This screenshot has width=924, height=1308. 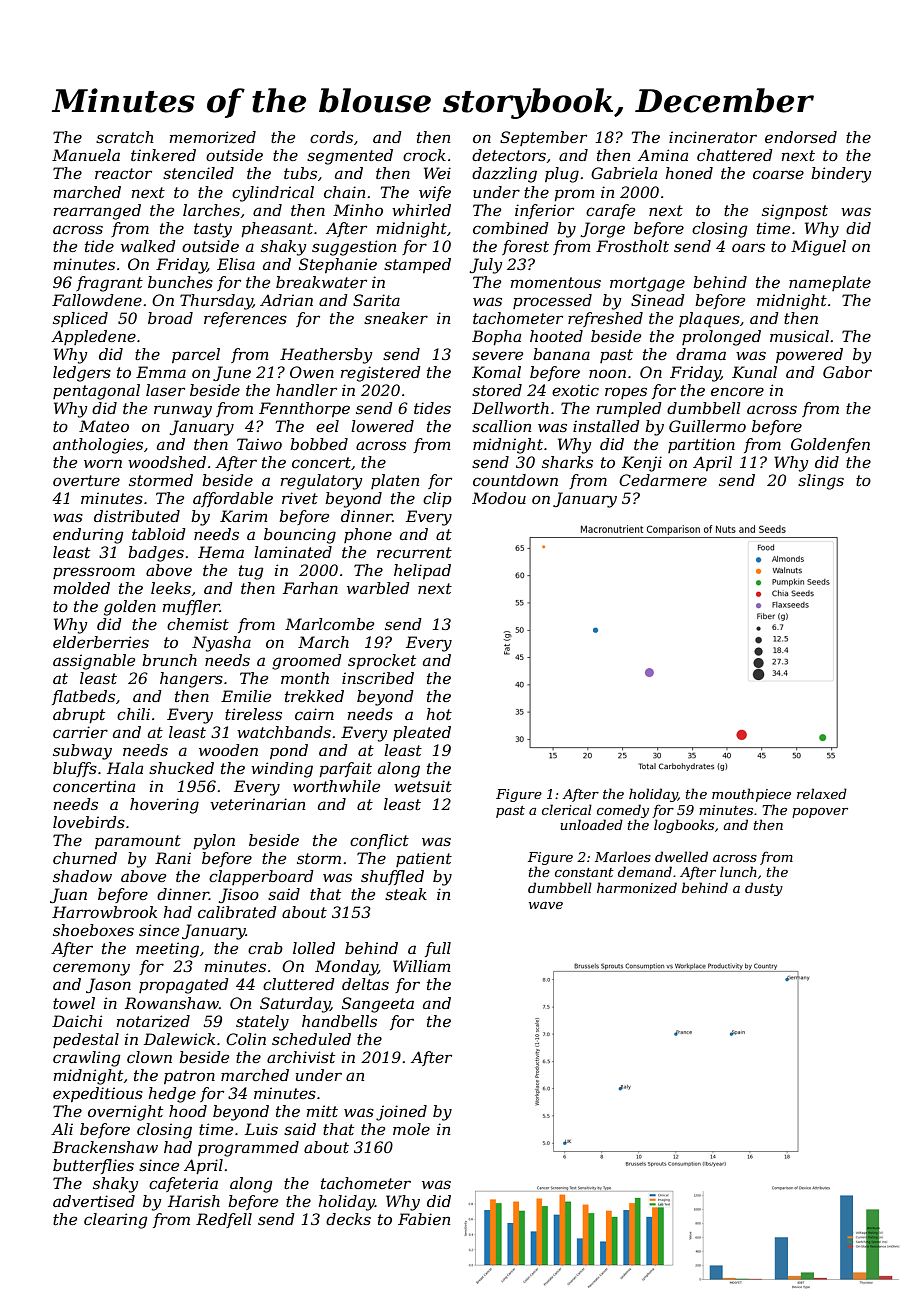 What do you see at coordinates (163, 155) in the screenshot?
I see `tinkered` at bounding box center [163, 155].
